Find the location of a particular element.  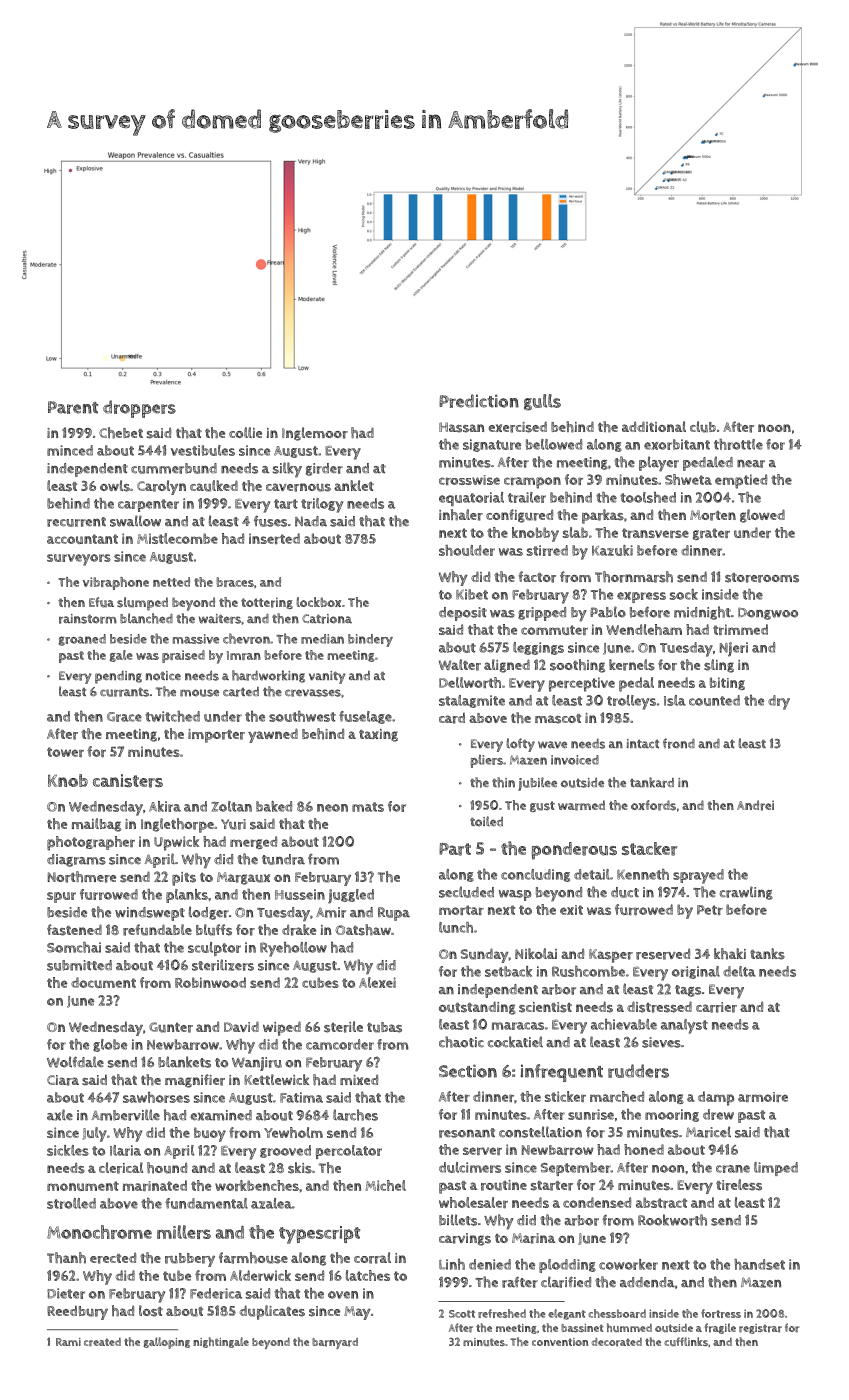

barnyard is located at coordinates (335, 1343).
